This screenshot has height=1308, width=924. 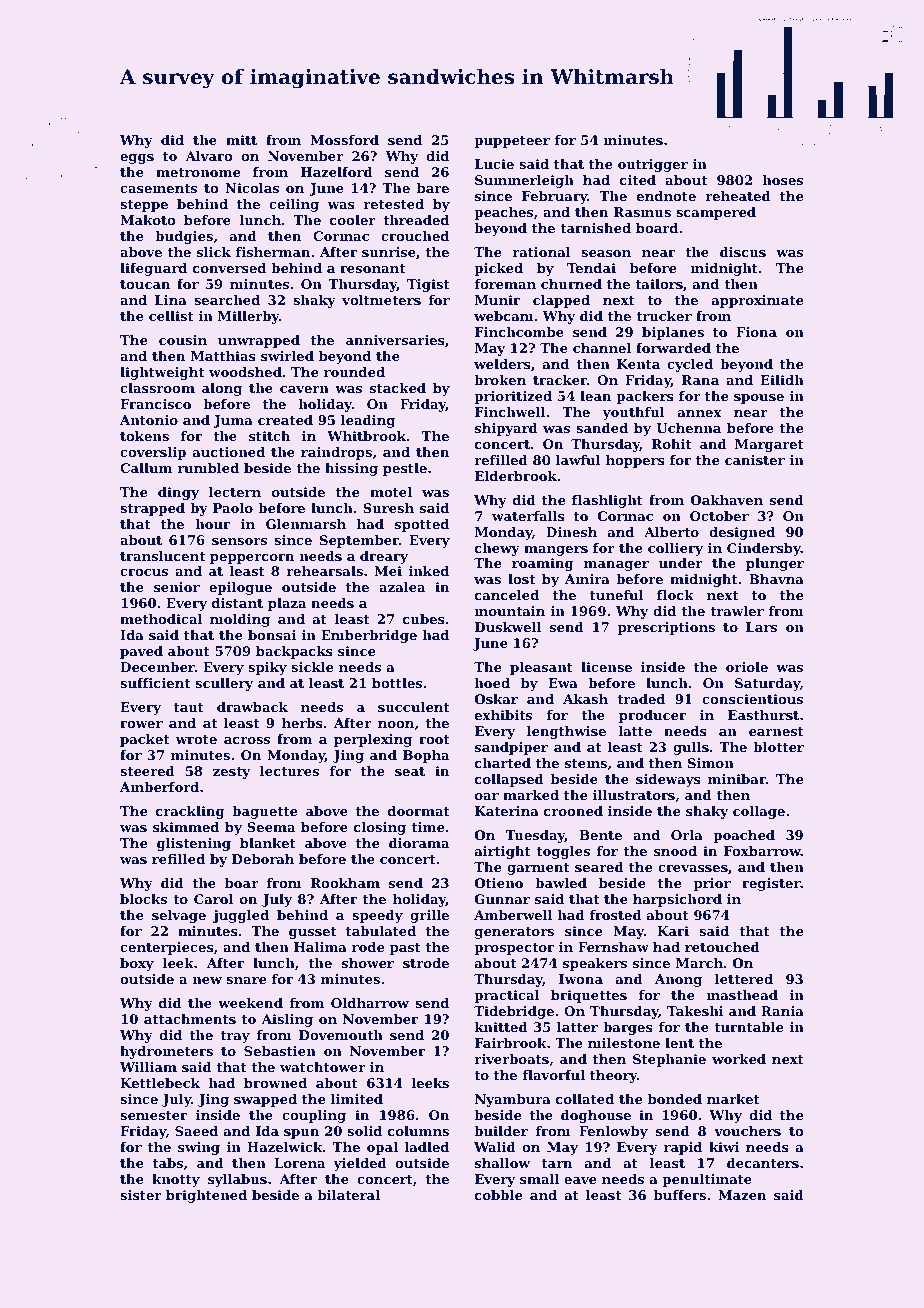 I want to click on cited, so click(x=638, y=180).
